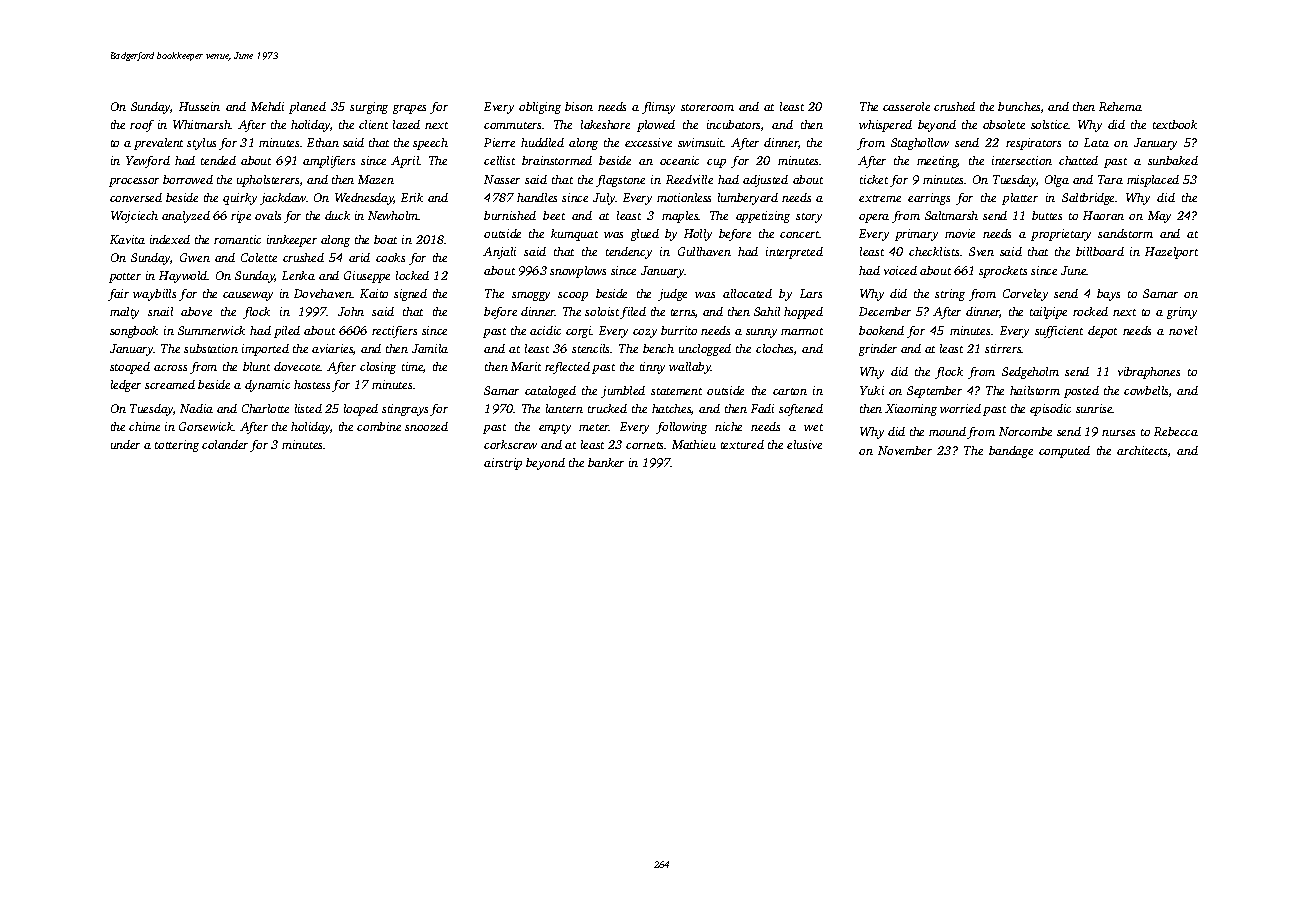 The height and width of the screenshot is (924, 1308). Describe the element at coordinates (503, 464) in the screenshot. I see `airstrip` at that location.
